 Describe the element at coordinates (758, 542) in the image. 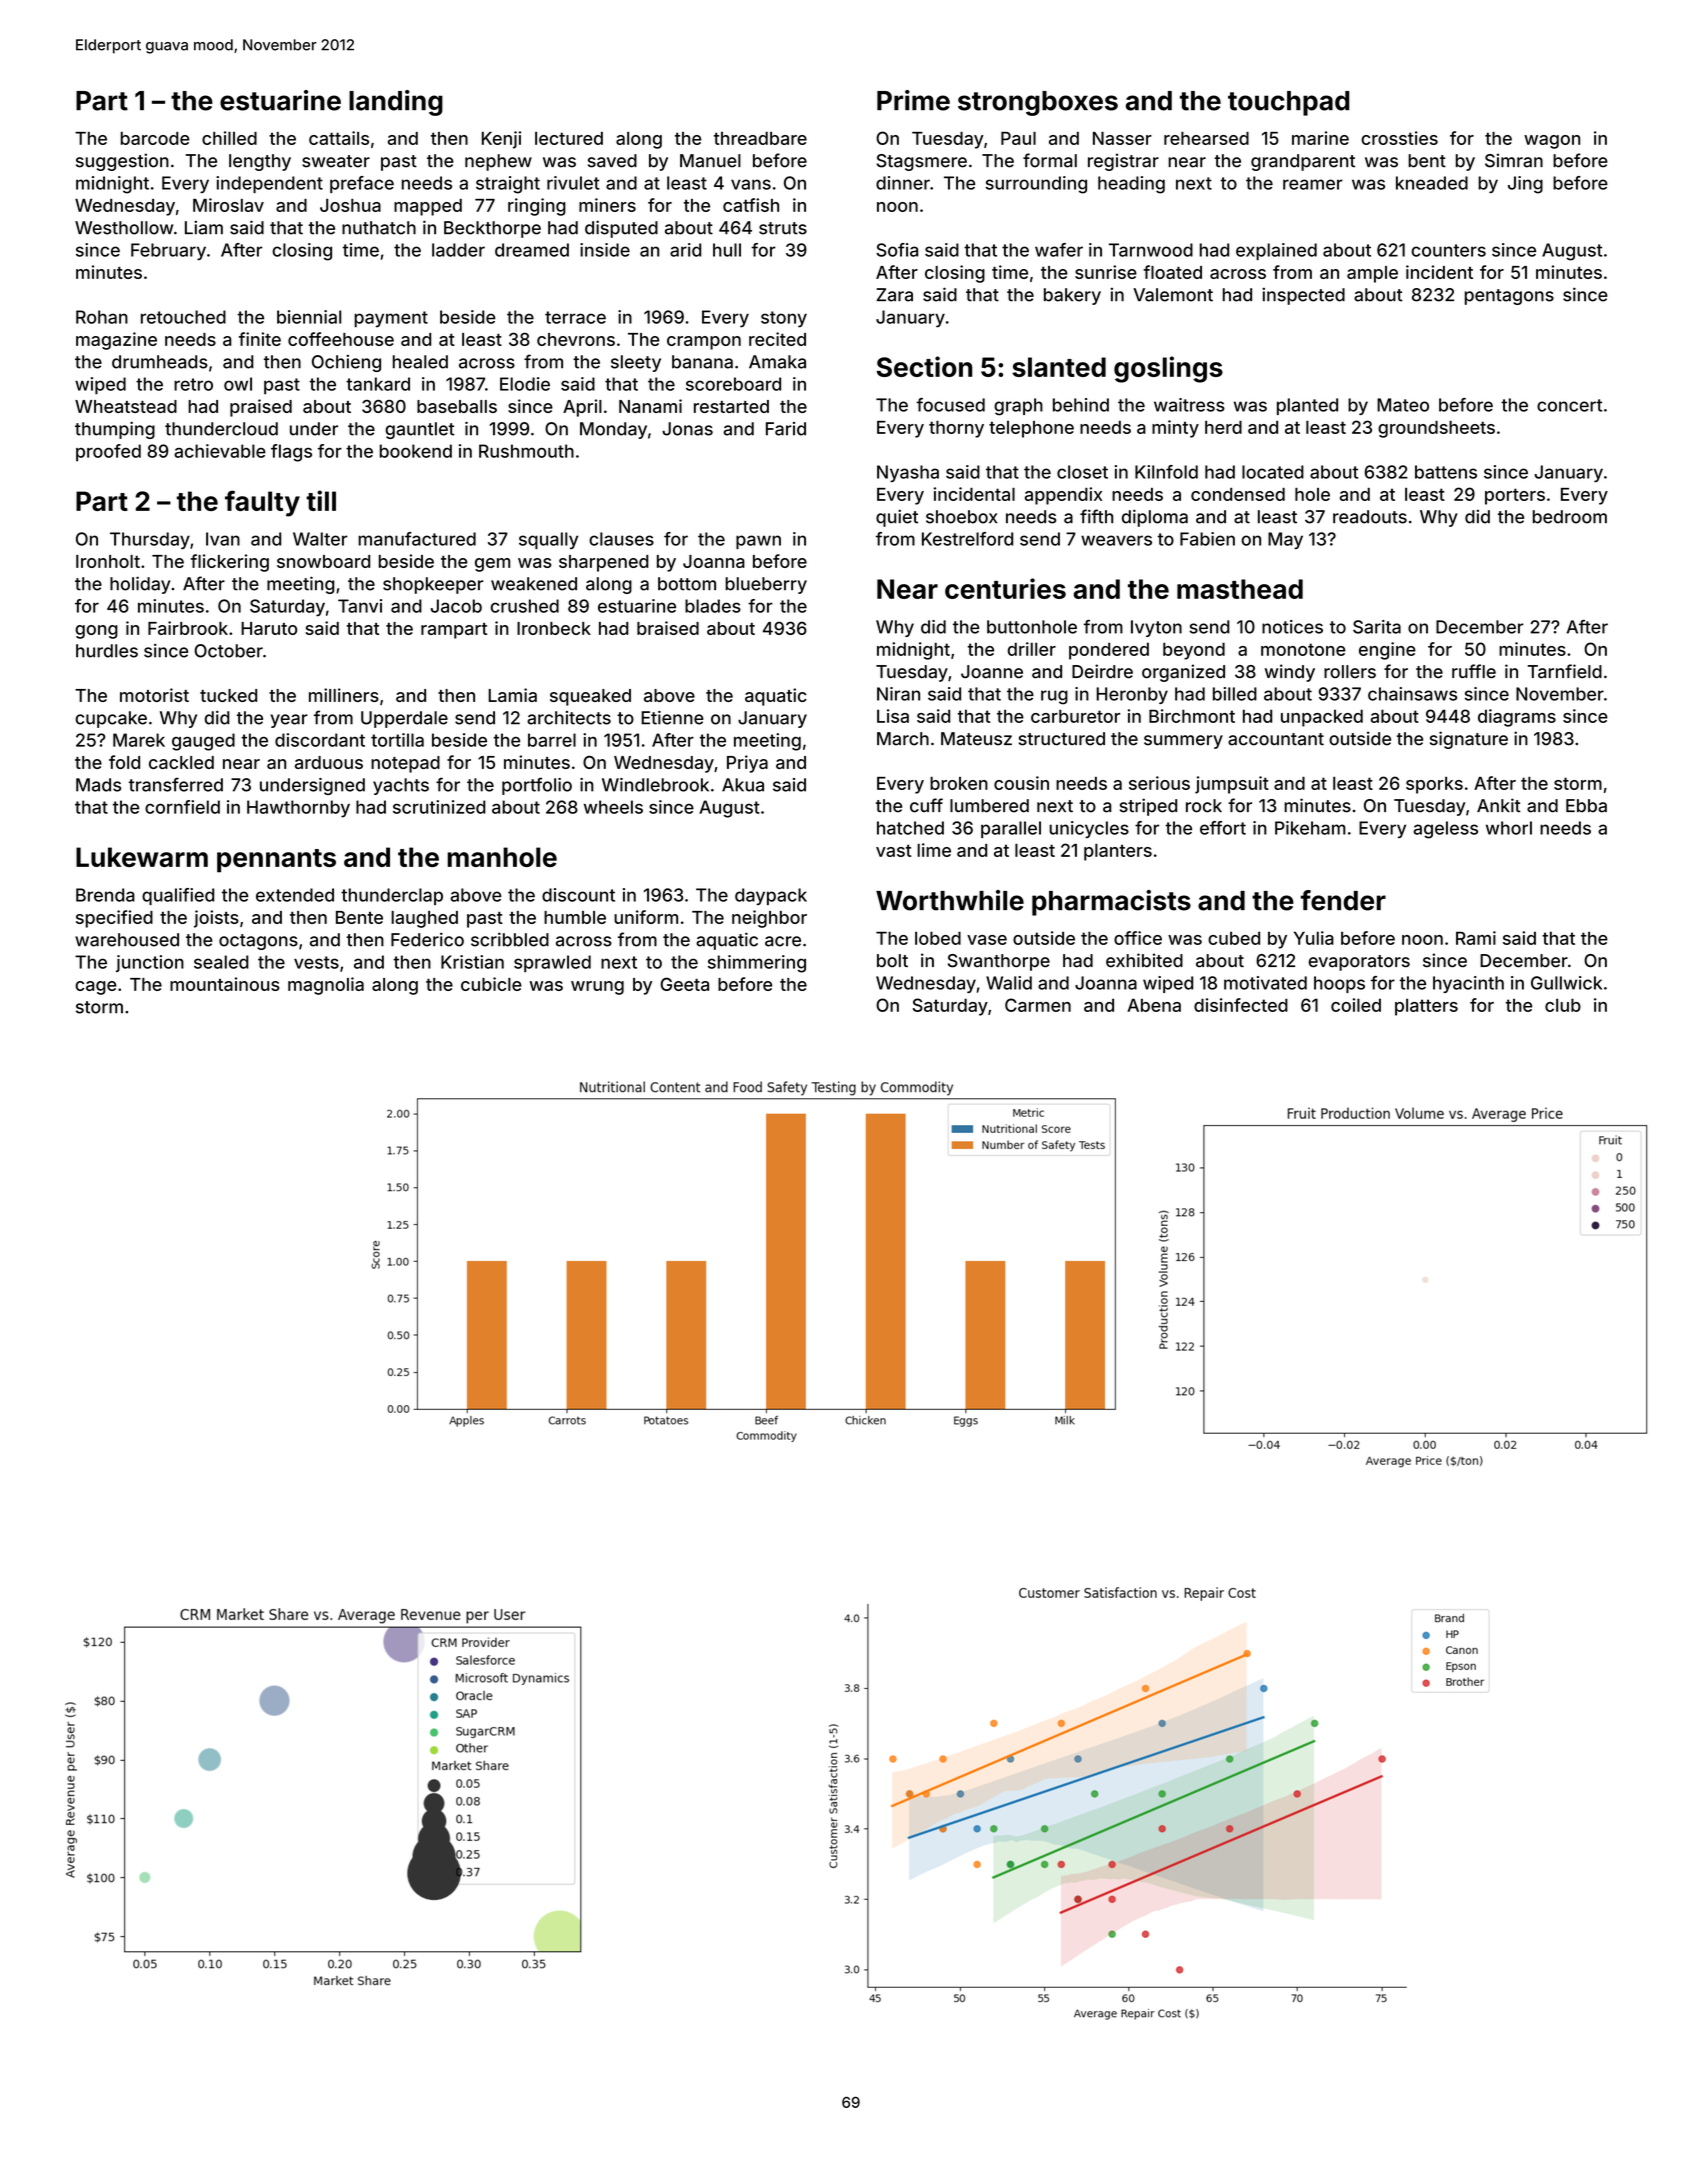

I see `pawn` at that location.
